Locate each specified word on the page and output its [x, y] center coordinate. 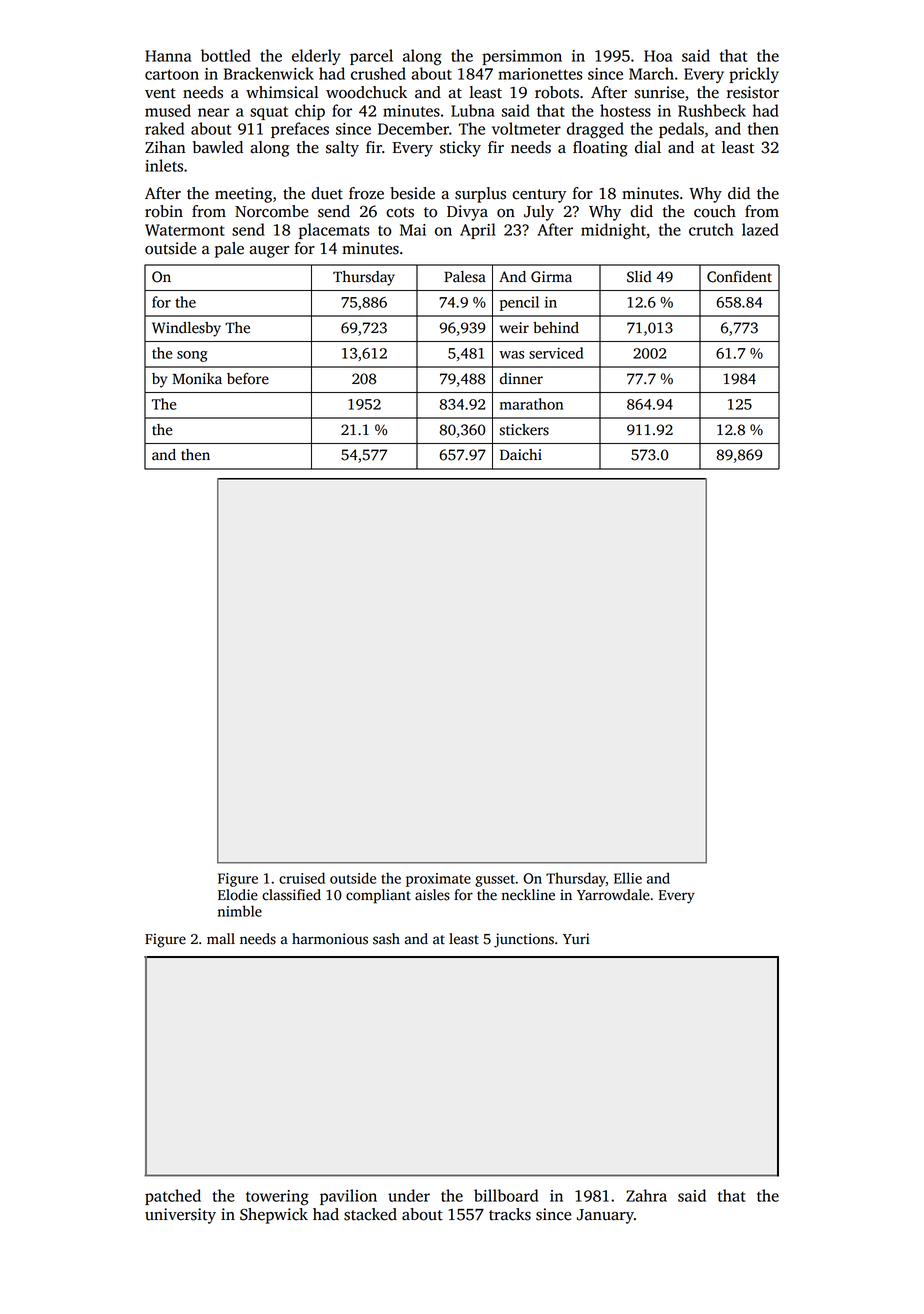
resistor [753, 92]
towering [277, 1198]
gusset [495, 880]
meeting [243, 195]
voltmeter [526, 128]
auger [269, 252]
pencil [519, 303]
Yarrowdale [613, 895]
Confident [739, 277]
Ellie [628, 878]
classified [291, 895]
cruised [302, 878]
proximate [438, 880]
